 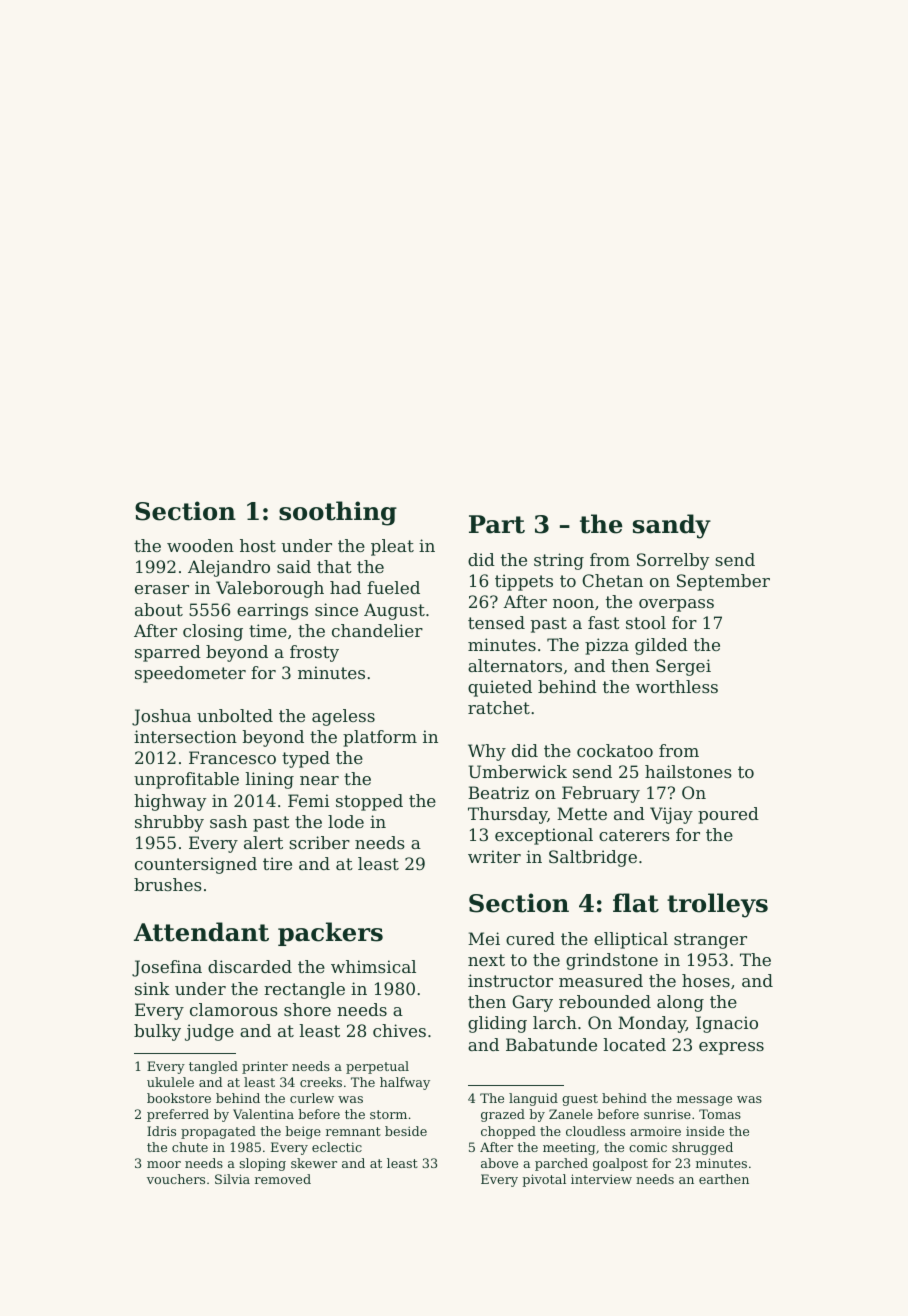 What do you see at coordinates (672, 526) in the page?
I see `sandy` at bounding box center [672, 526].
